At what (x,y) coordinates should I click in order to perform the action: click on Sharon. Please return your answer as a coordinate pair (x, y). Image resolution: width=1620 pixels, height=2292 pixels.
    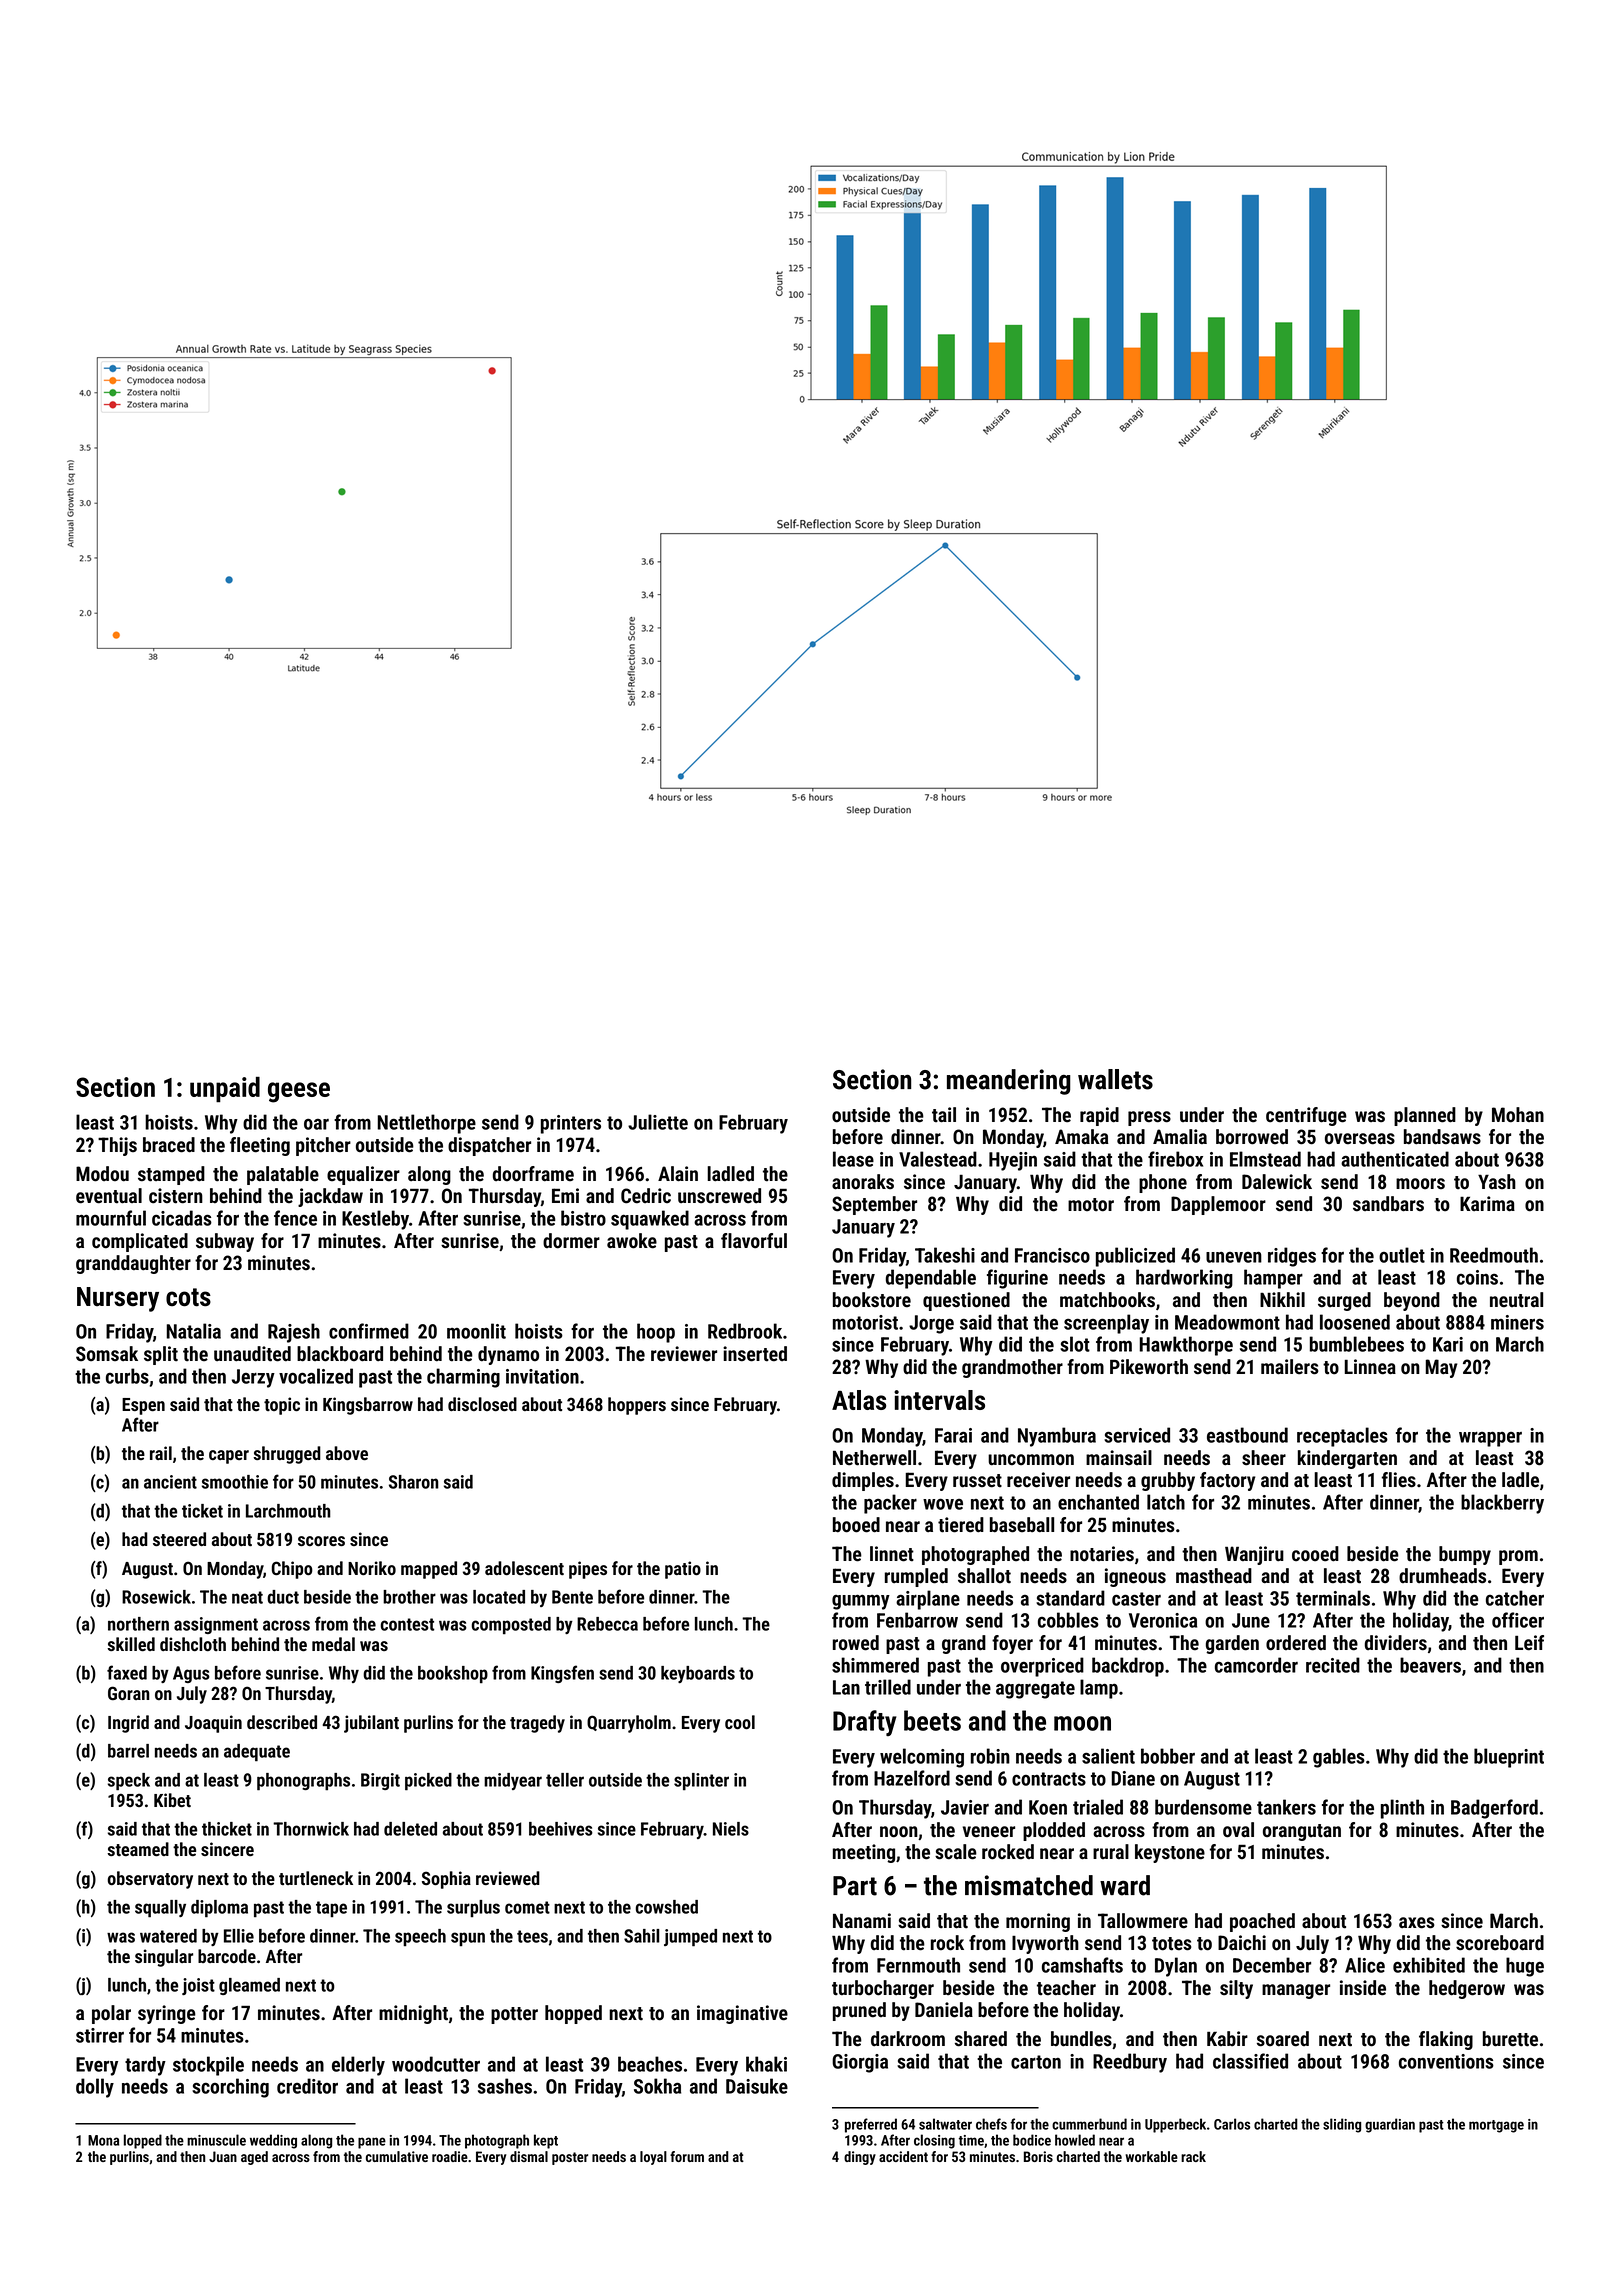
    Looking at the image, I should click on (414, 1482).
